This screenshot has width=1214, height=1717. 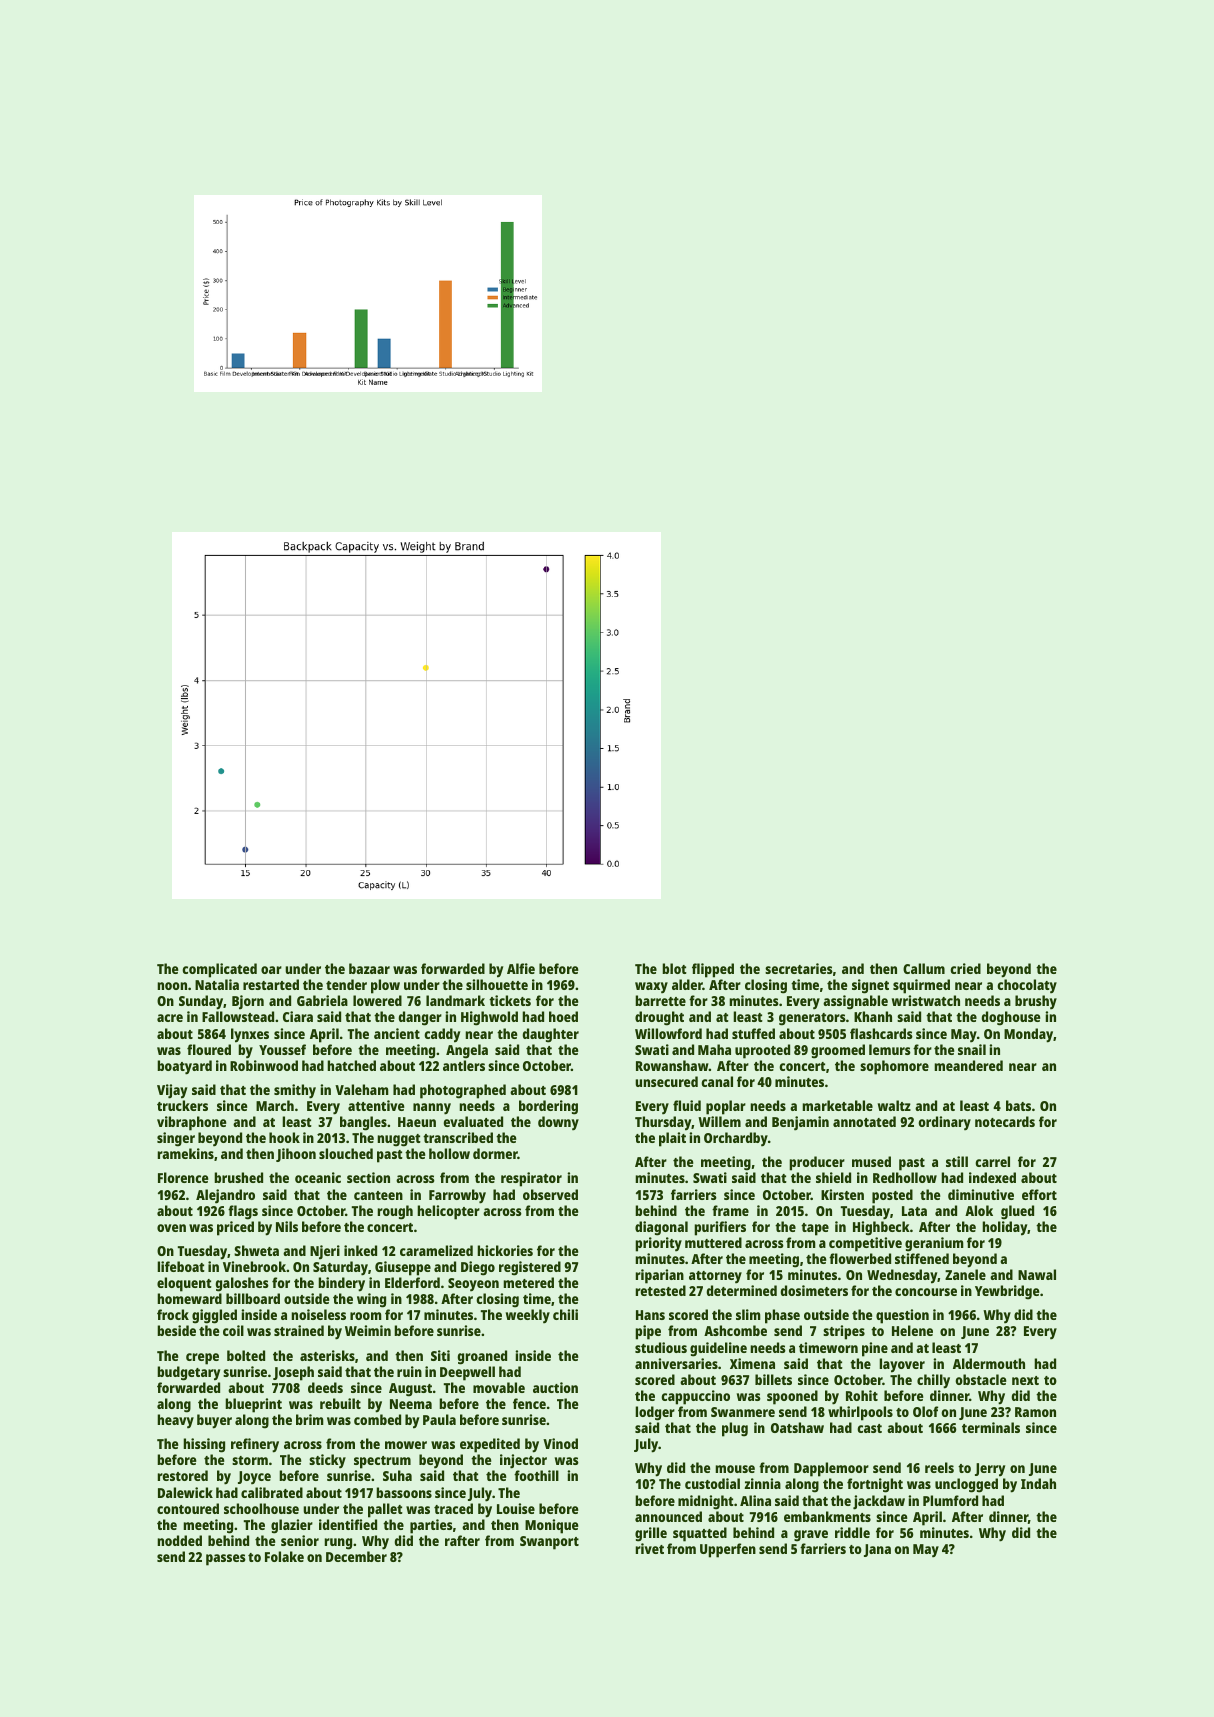 I want to click on cast, so click(x=869, y=1428).
